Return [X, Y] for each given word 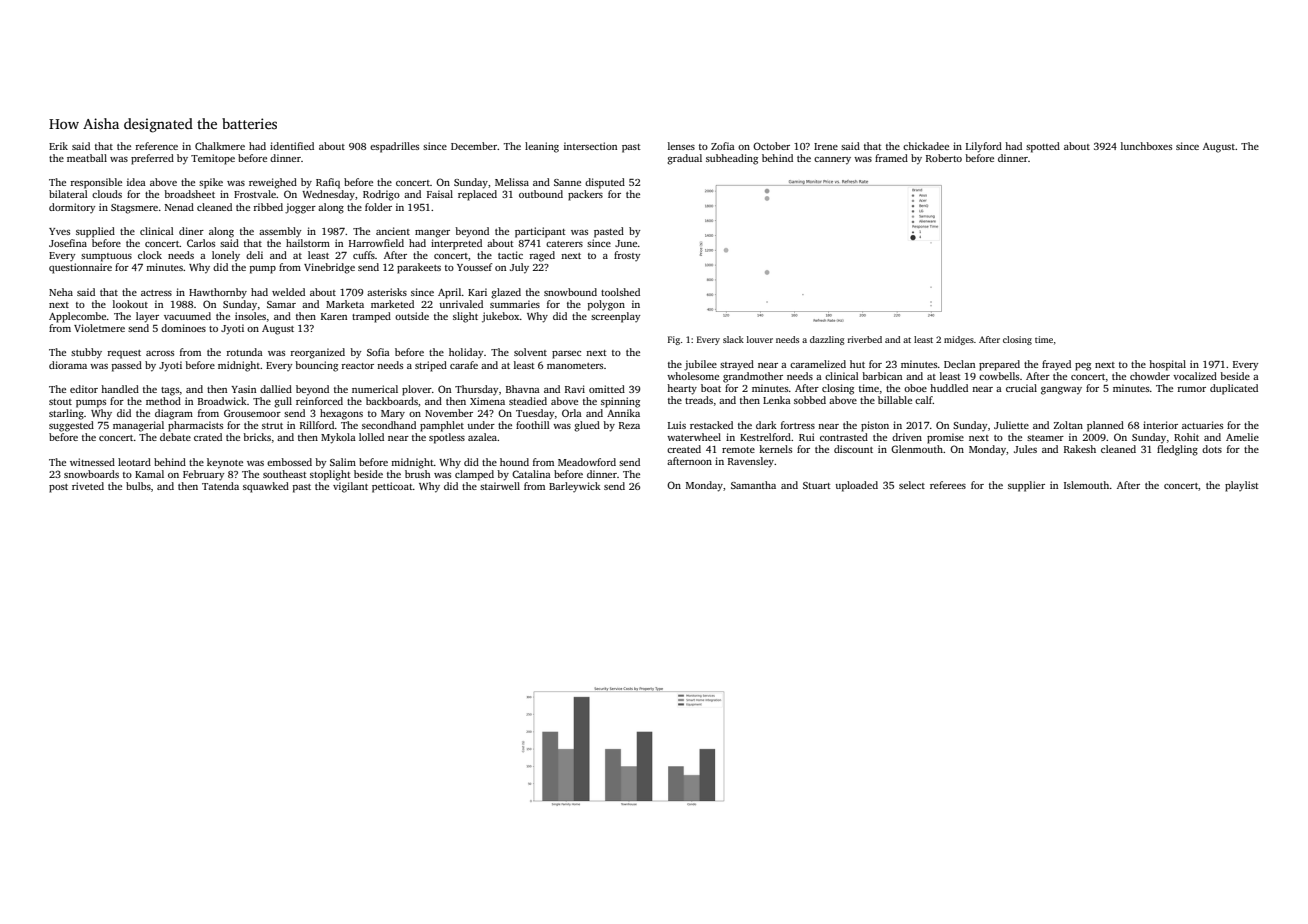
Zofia [723, 146]
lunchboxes [1146, 146]
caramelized [818, 364]
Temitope [213, 159]
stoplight [330, 475]
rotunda [244, 352]
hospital [1167, 365]
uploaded [856, 486]
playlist [1242, 486]
